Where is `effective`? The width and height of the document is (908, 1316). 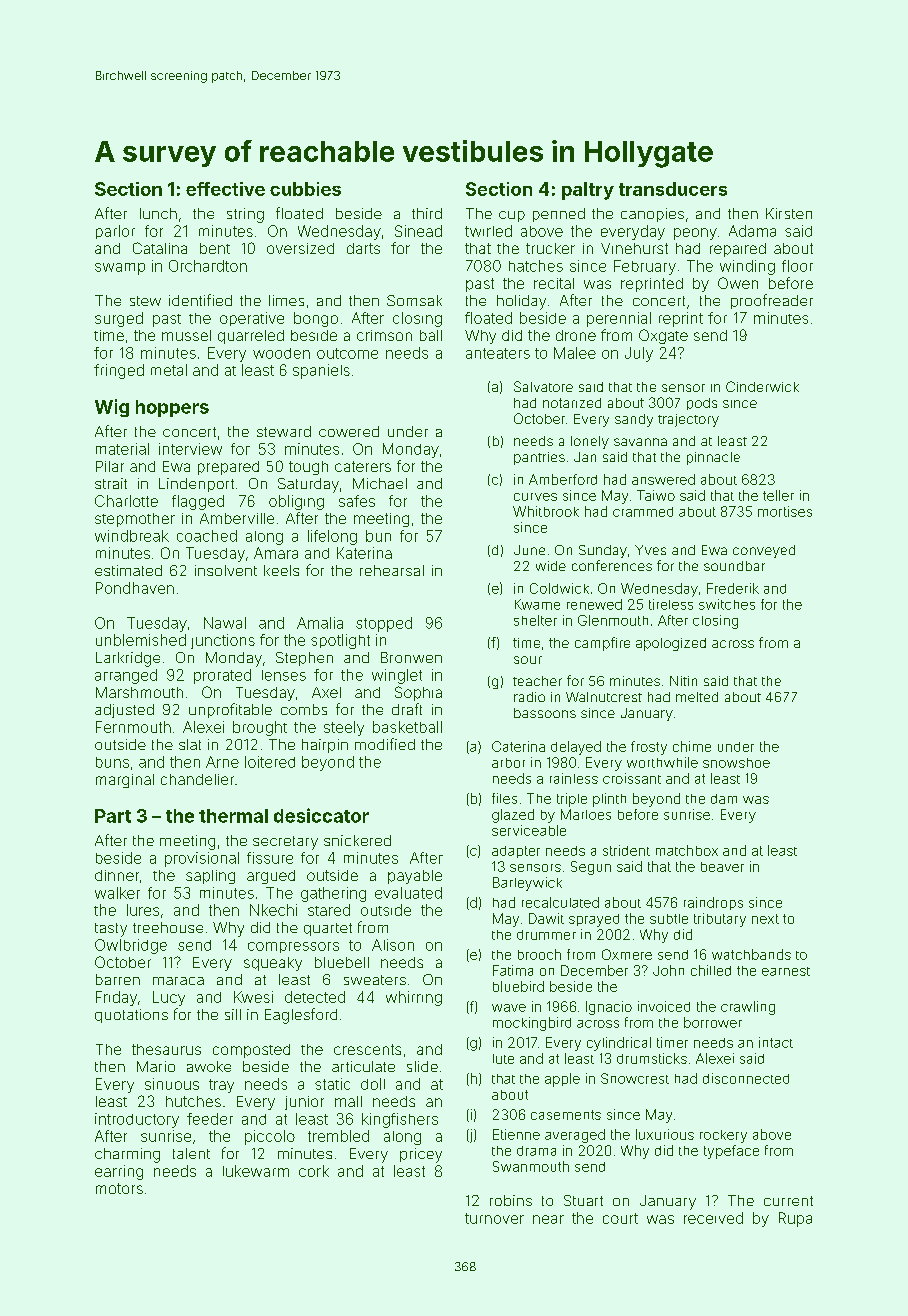 effective is located at coordinates (225, 189).
